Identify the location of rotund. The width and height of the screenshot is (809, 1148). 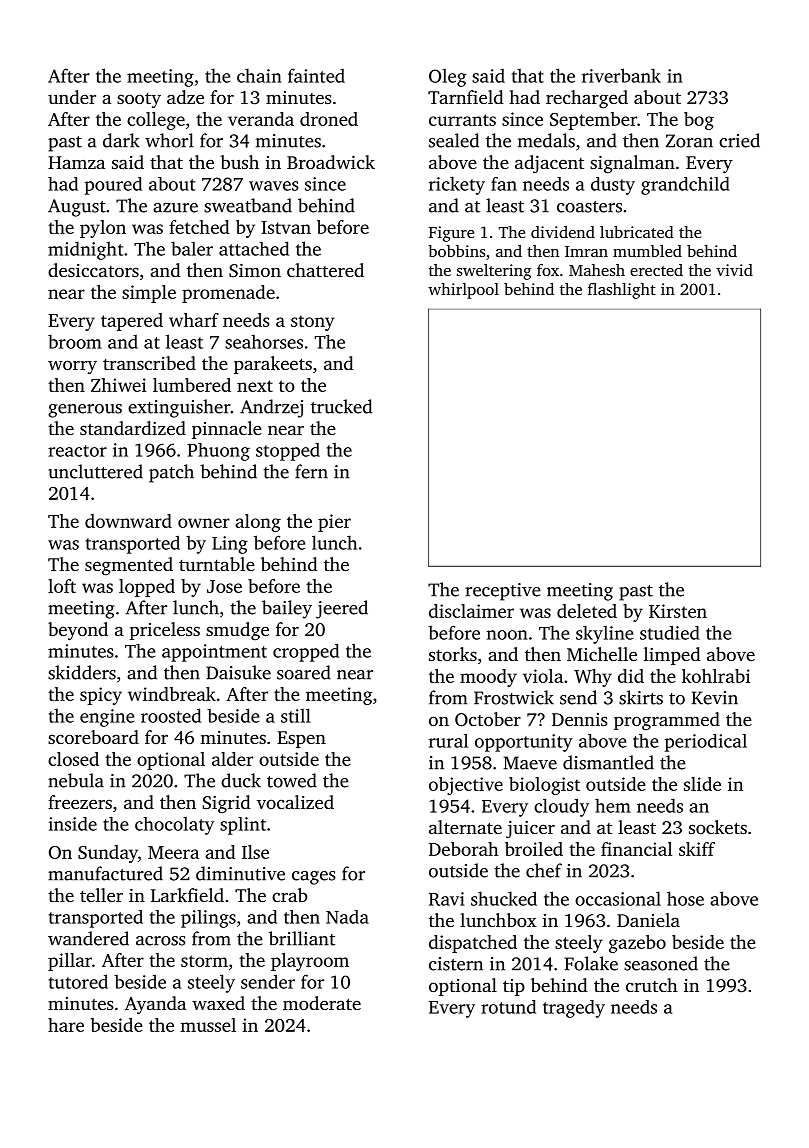
(508, 1007).
